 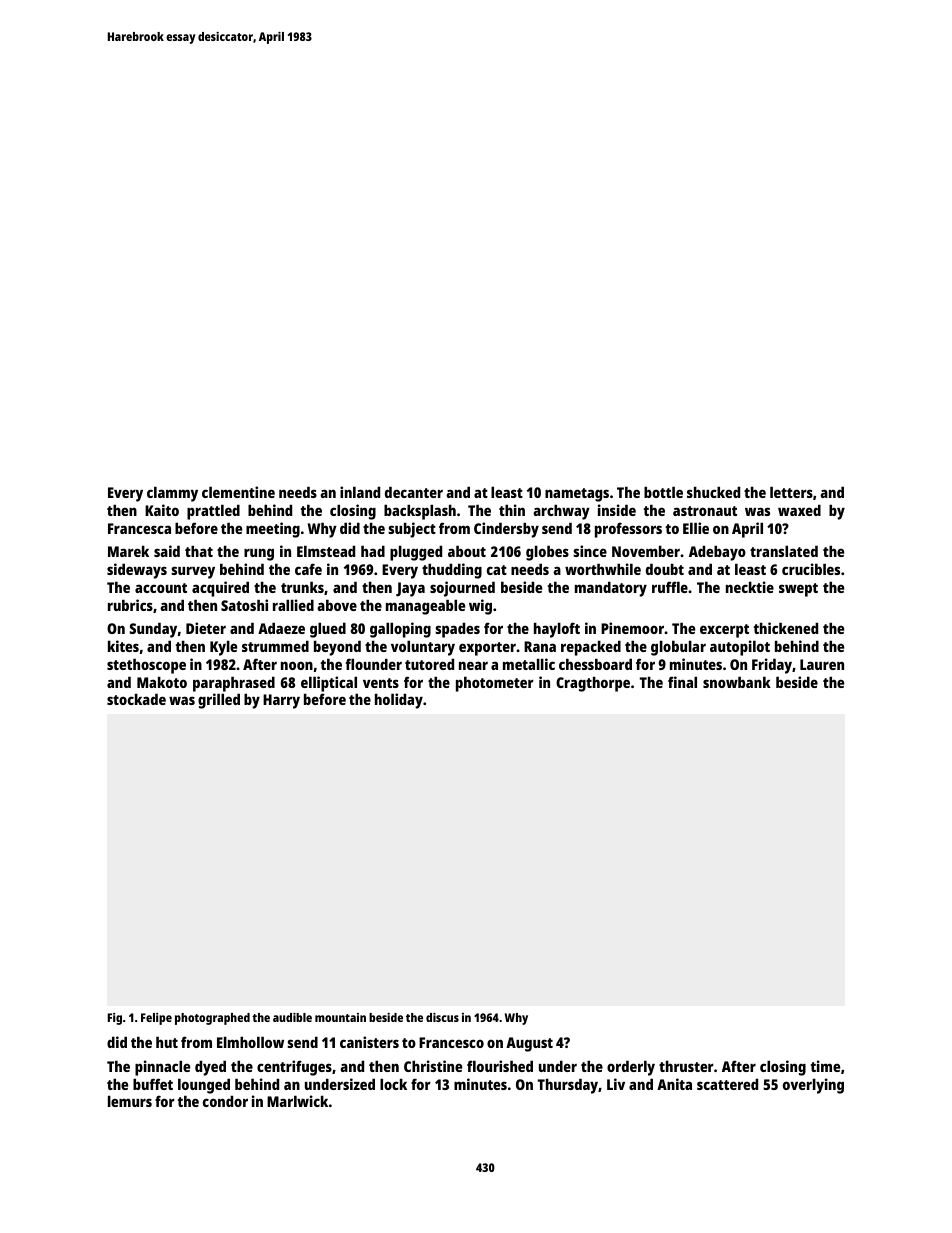 I want to click on Thursday, so click(x=568, y=1086).
